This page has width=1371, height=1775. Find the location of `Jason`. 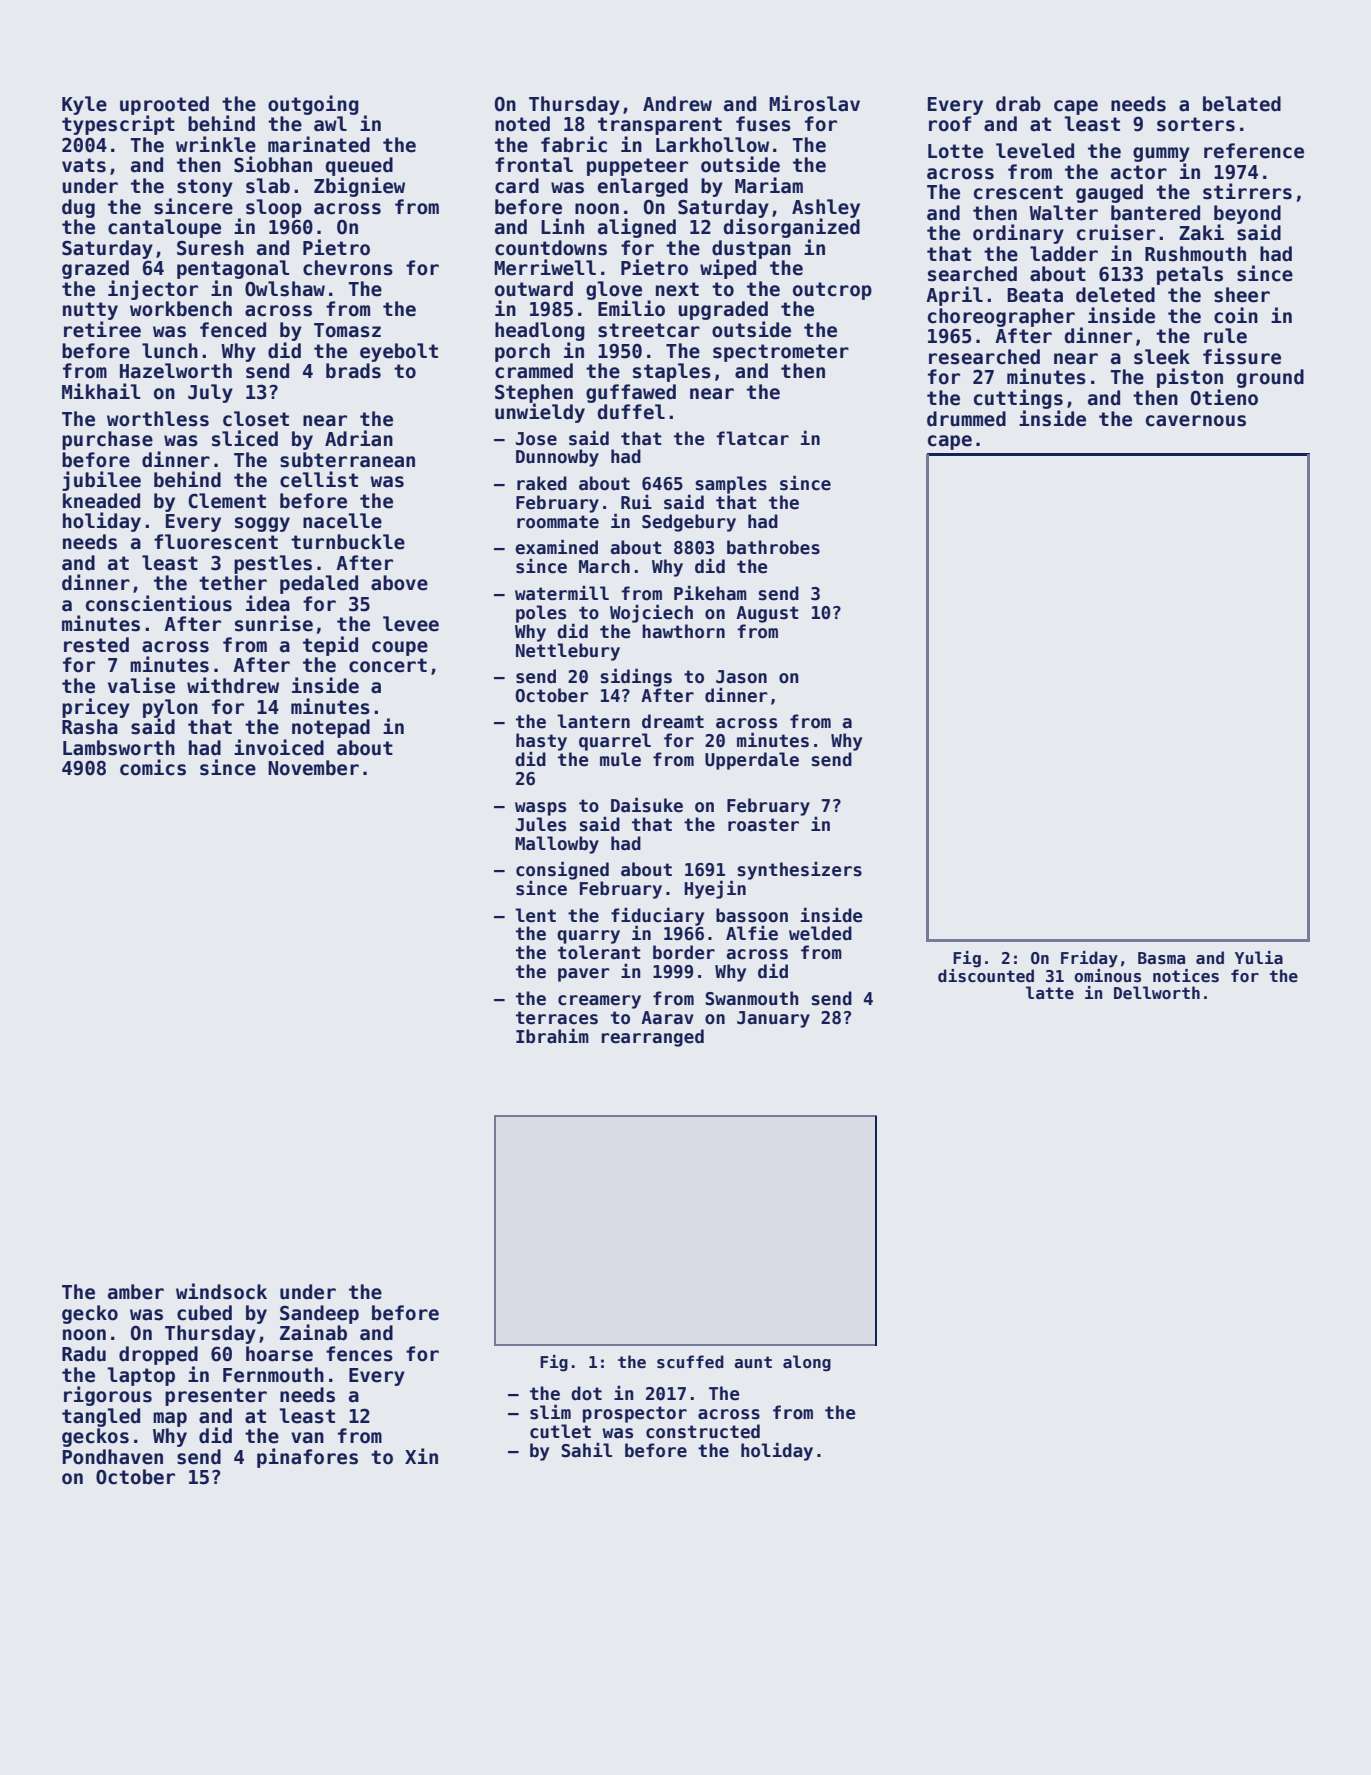

Jason is located at coordinates (741, 677).
